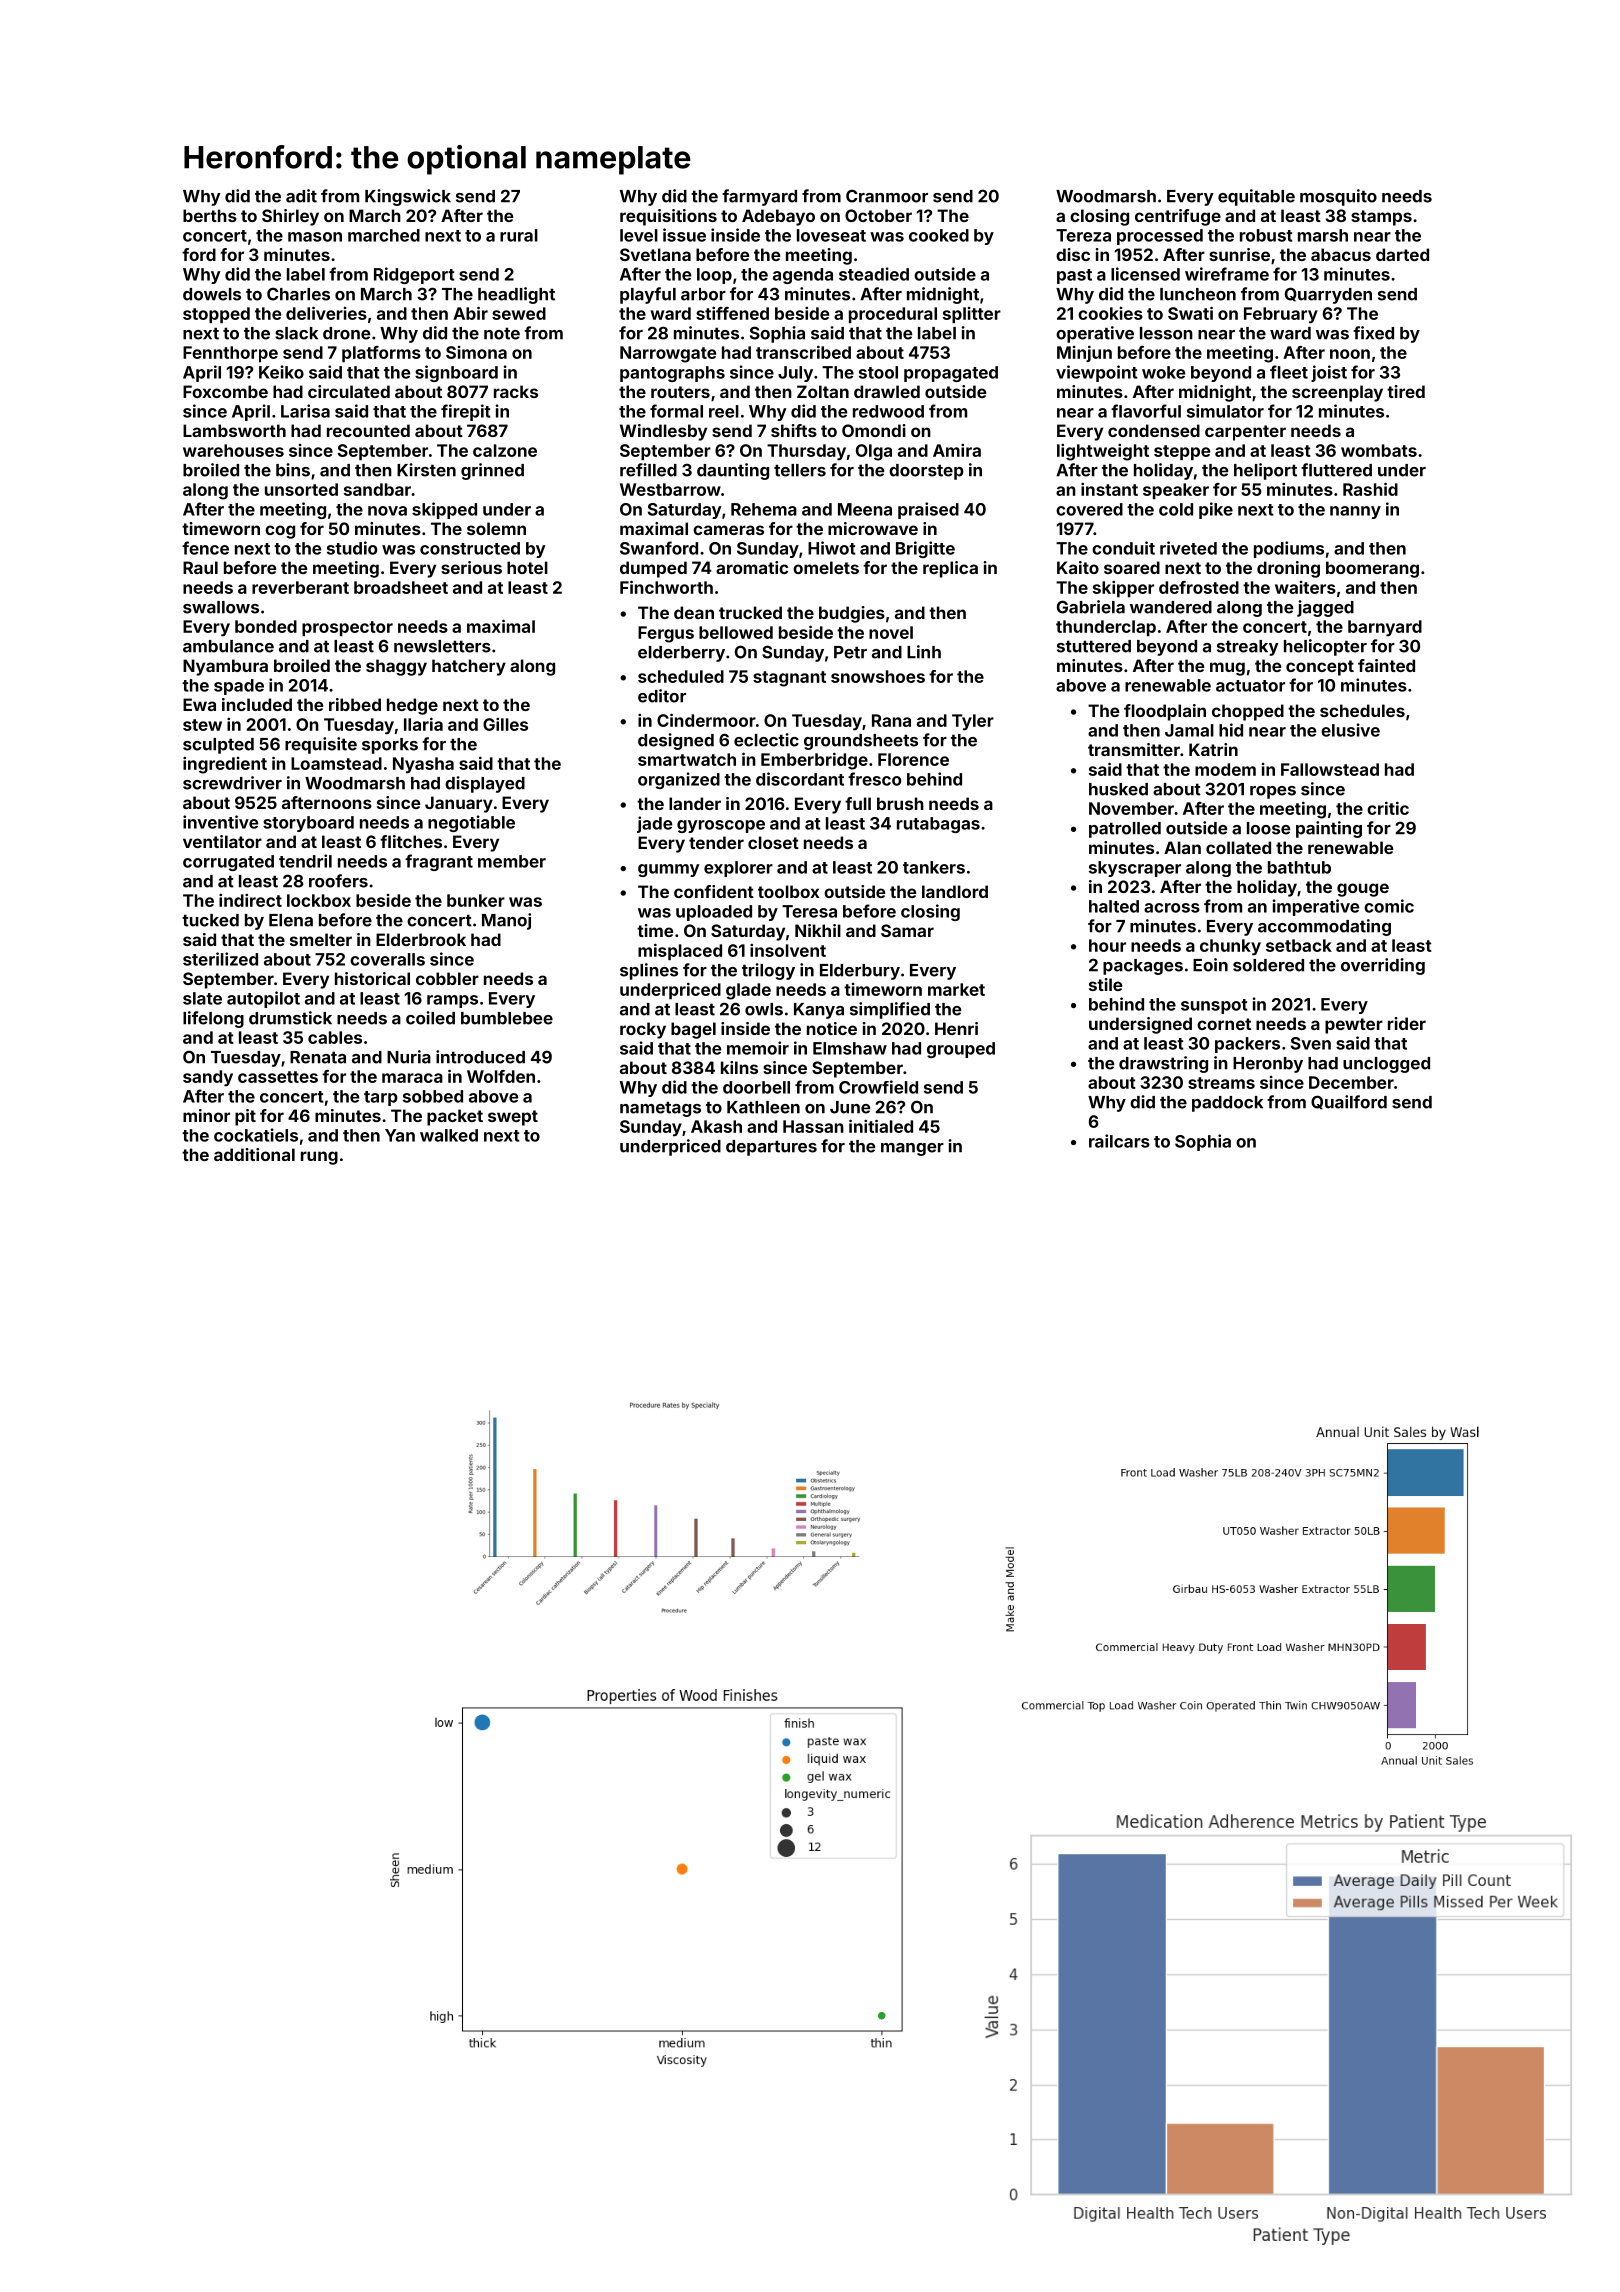  Describe the element at coordinates (813, 1126) in the page. I see `Hassan` at that location.
